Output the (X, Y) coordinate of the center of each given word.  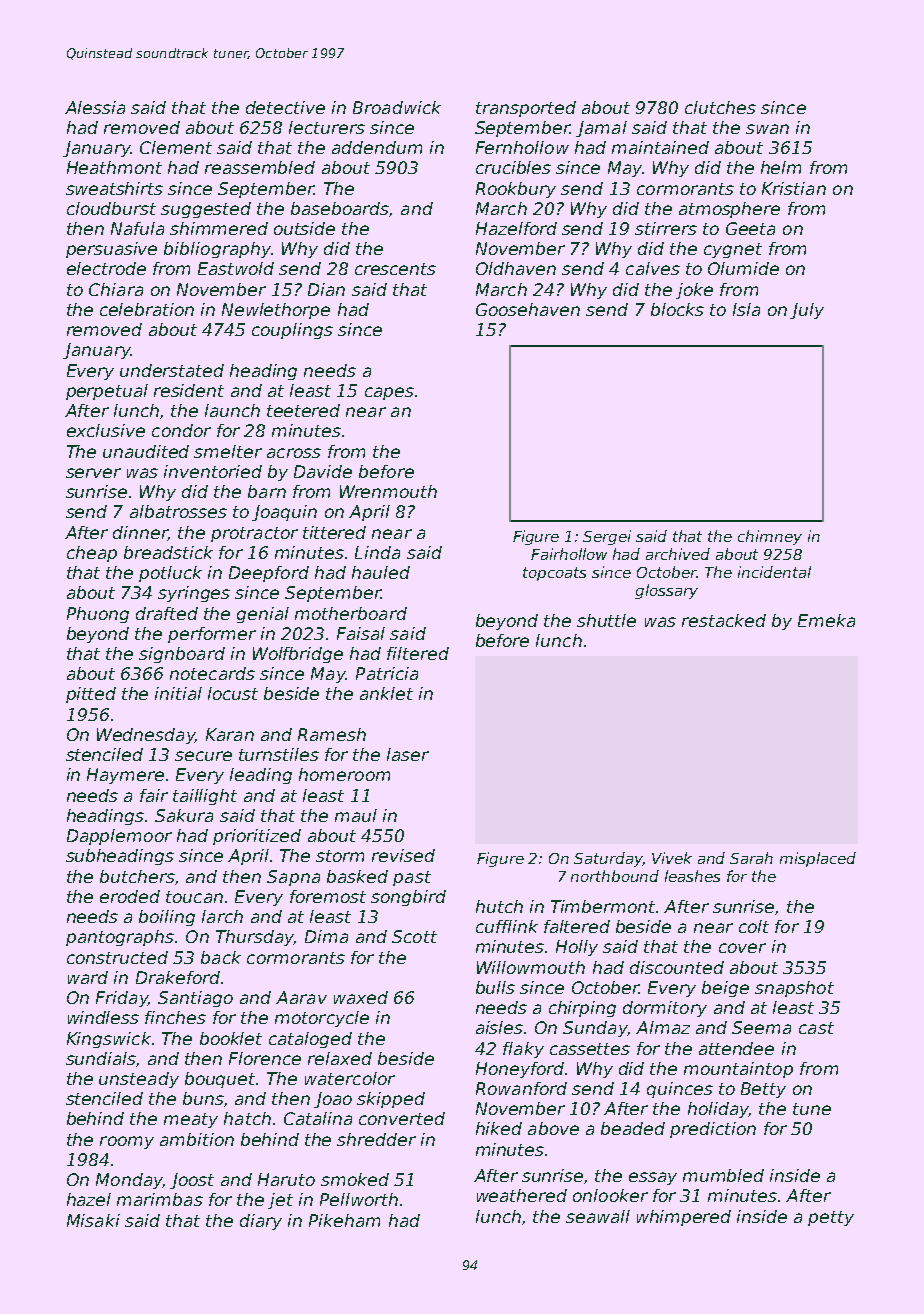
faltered (577, 926)
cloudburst (111, 208)
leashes (692, 876)
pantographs (120, 938)
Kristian (794, 188)
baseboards (340, 208)
